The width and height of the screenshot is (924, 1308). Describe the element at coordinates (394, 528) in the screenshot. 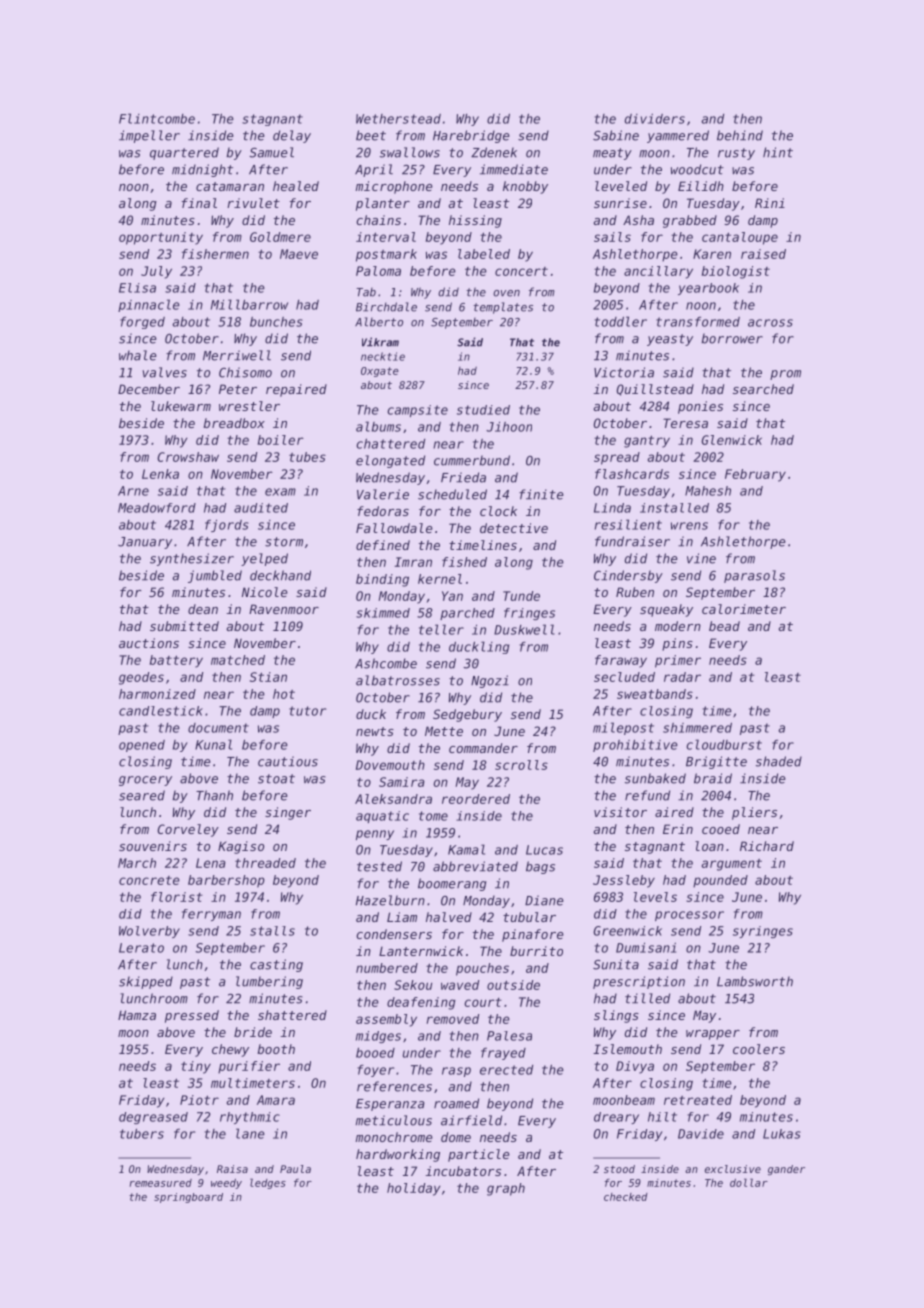

I see `Fallowdale` at that location.
